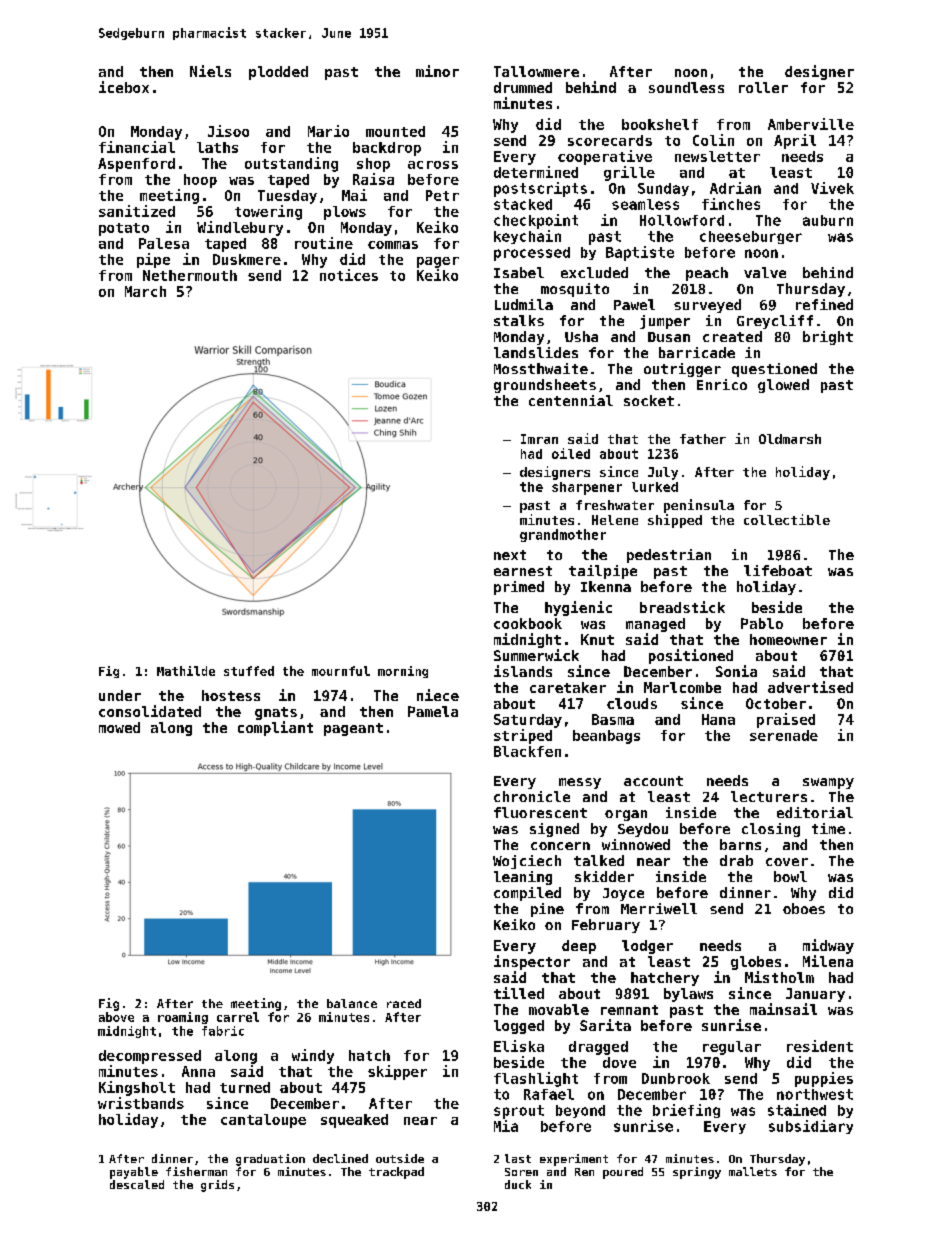  What do you see at coordinates (510, 555) in the screenshot?
I see `next` at bounding box center [510, 555].
